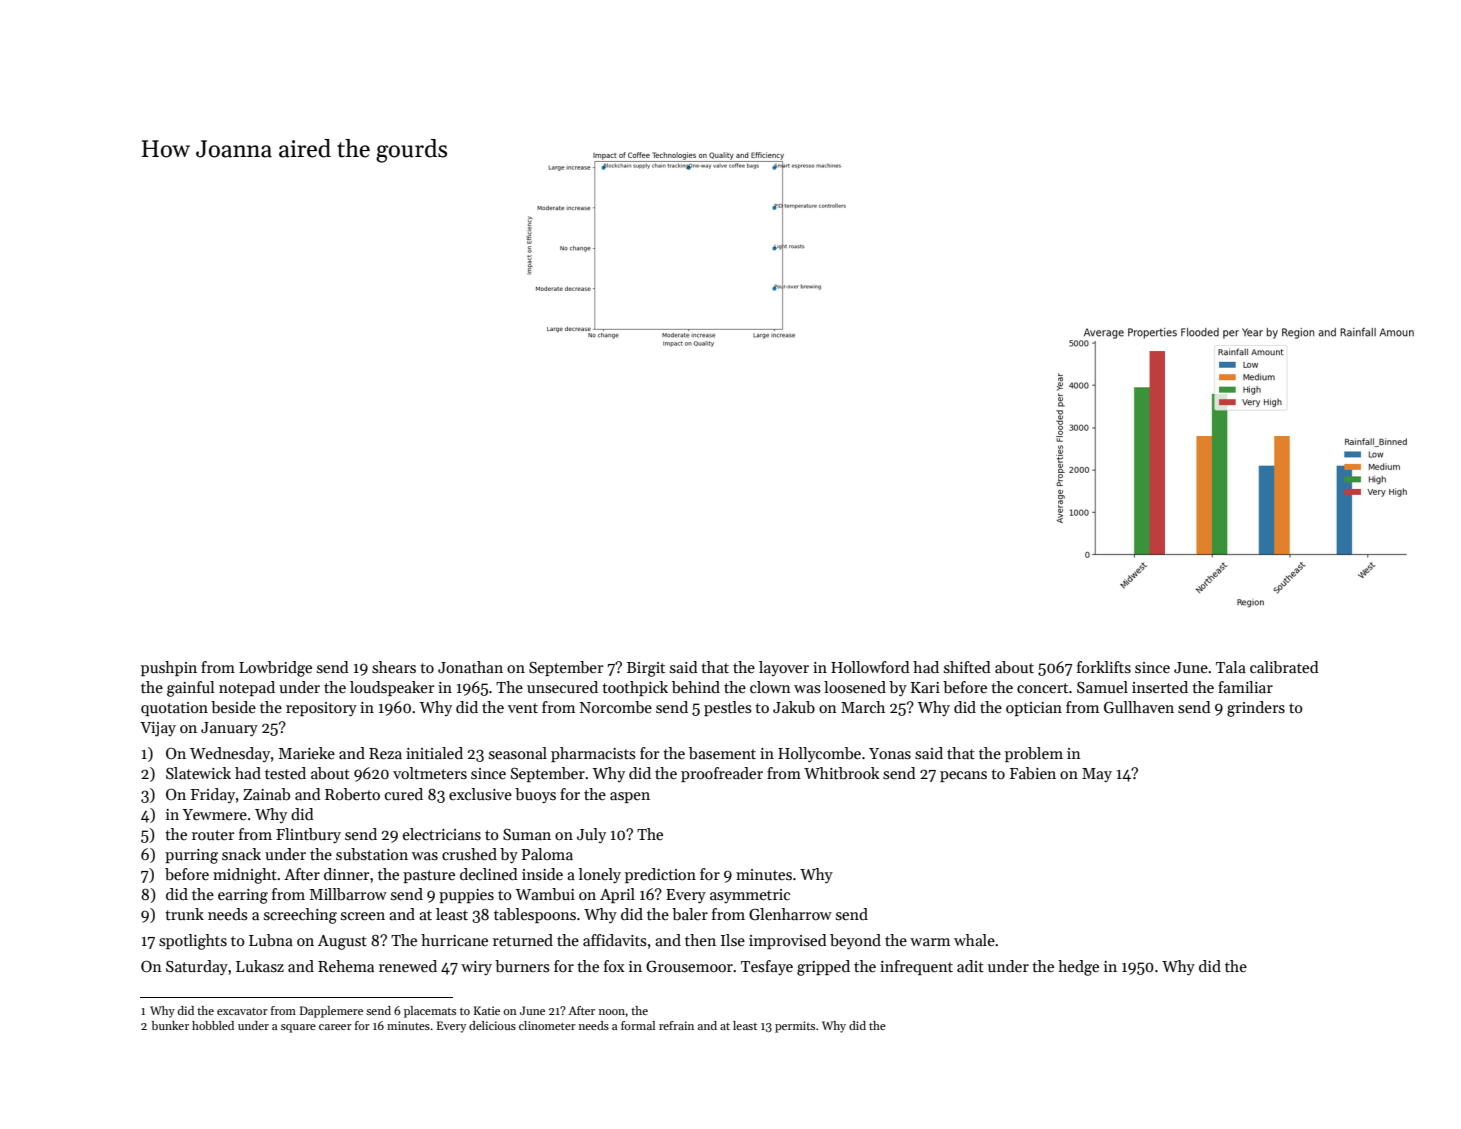  What do you see at coordinates (430, 1012) in the image?
I see `placemats` at bounding box center [430, 1012].
